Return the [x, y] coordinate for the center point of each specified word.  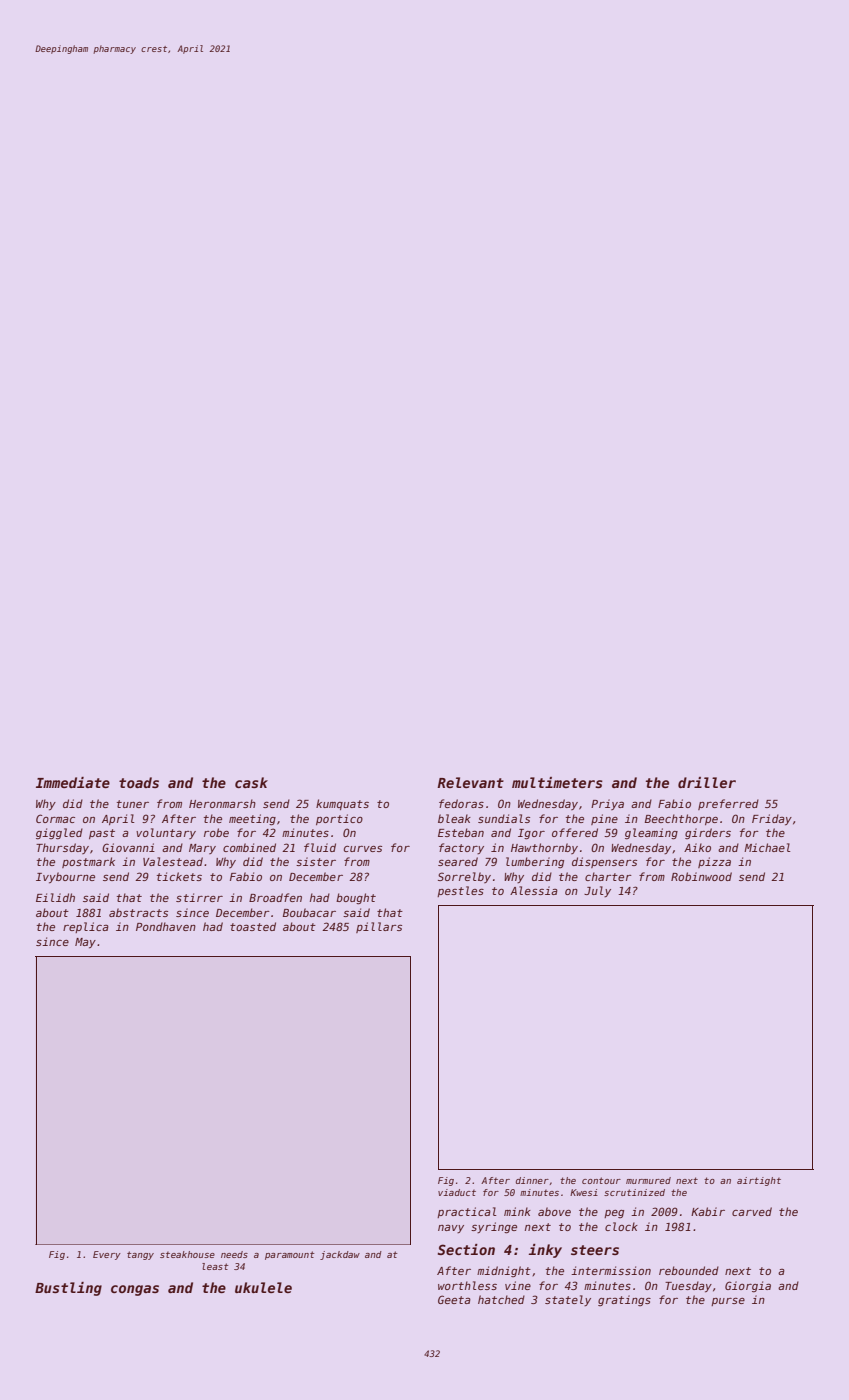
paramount [290, 1255]
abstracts [138, 912]
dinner [532, 1180]
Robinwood [701, 876]
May [85, 943]
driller [707, 782]
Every [107, 1255]
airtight [759, 1181]
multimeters [557, 782]
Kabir [708, 1211]
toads [139, 782]
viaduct [457, 1192]
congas [135, 1290]
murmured [648, 1180]
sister [316, 861]
